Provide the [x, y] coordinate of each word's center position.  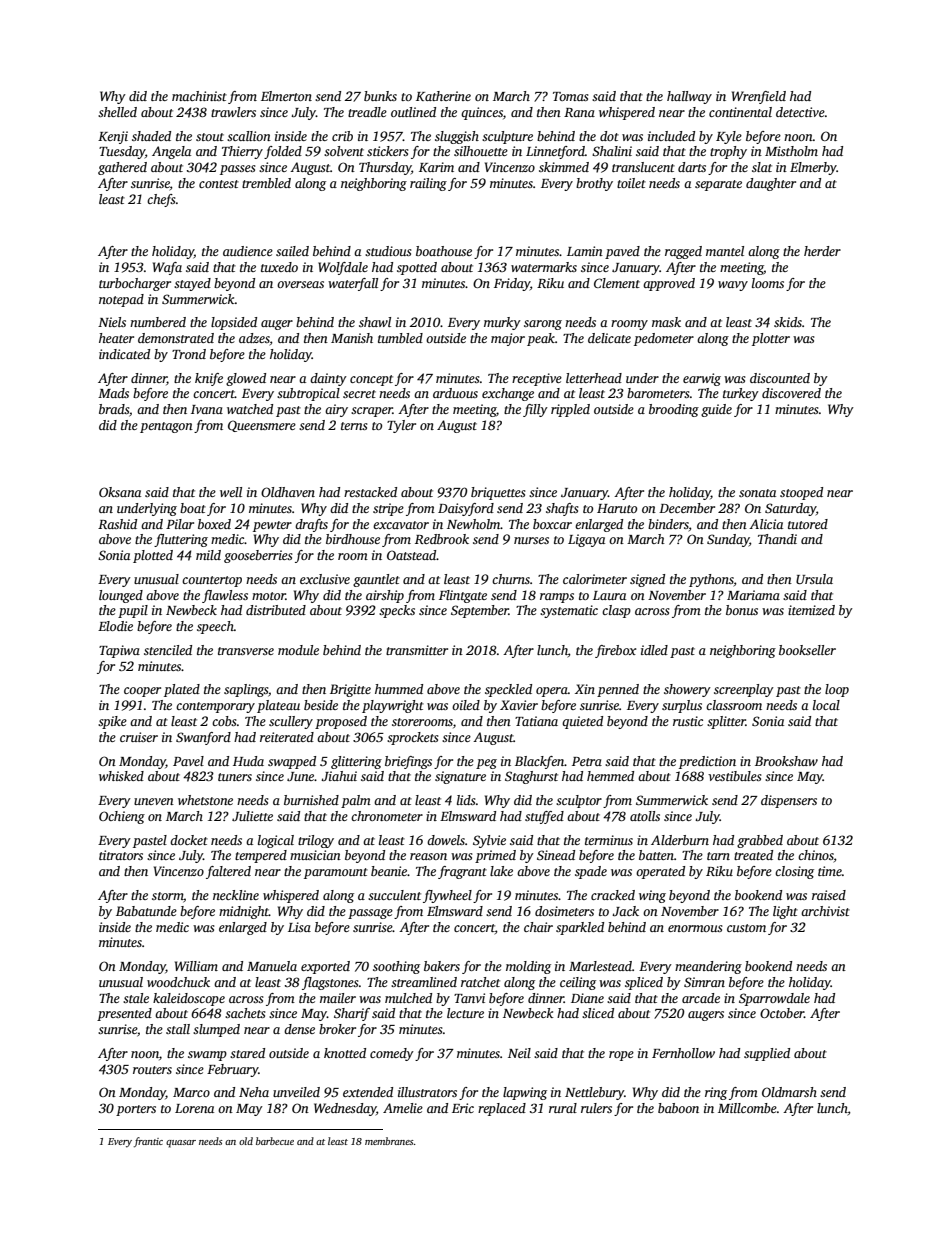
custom [746, 928]
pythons [711, 580]
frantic [148, 1142]
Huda [248, 761]
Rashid [117, 524]
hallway [689, 97]
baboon [678, 1108]
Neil [519, 1053]
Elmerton [286, 96]
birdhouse [353, 539]
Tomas [571, 96]
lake [501, 871]
